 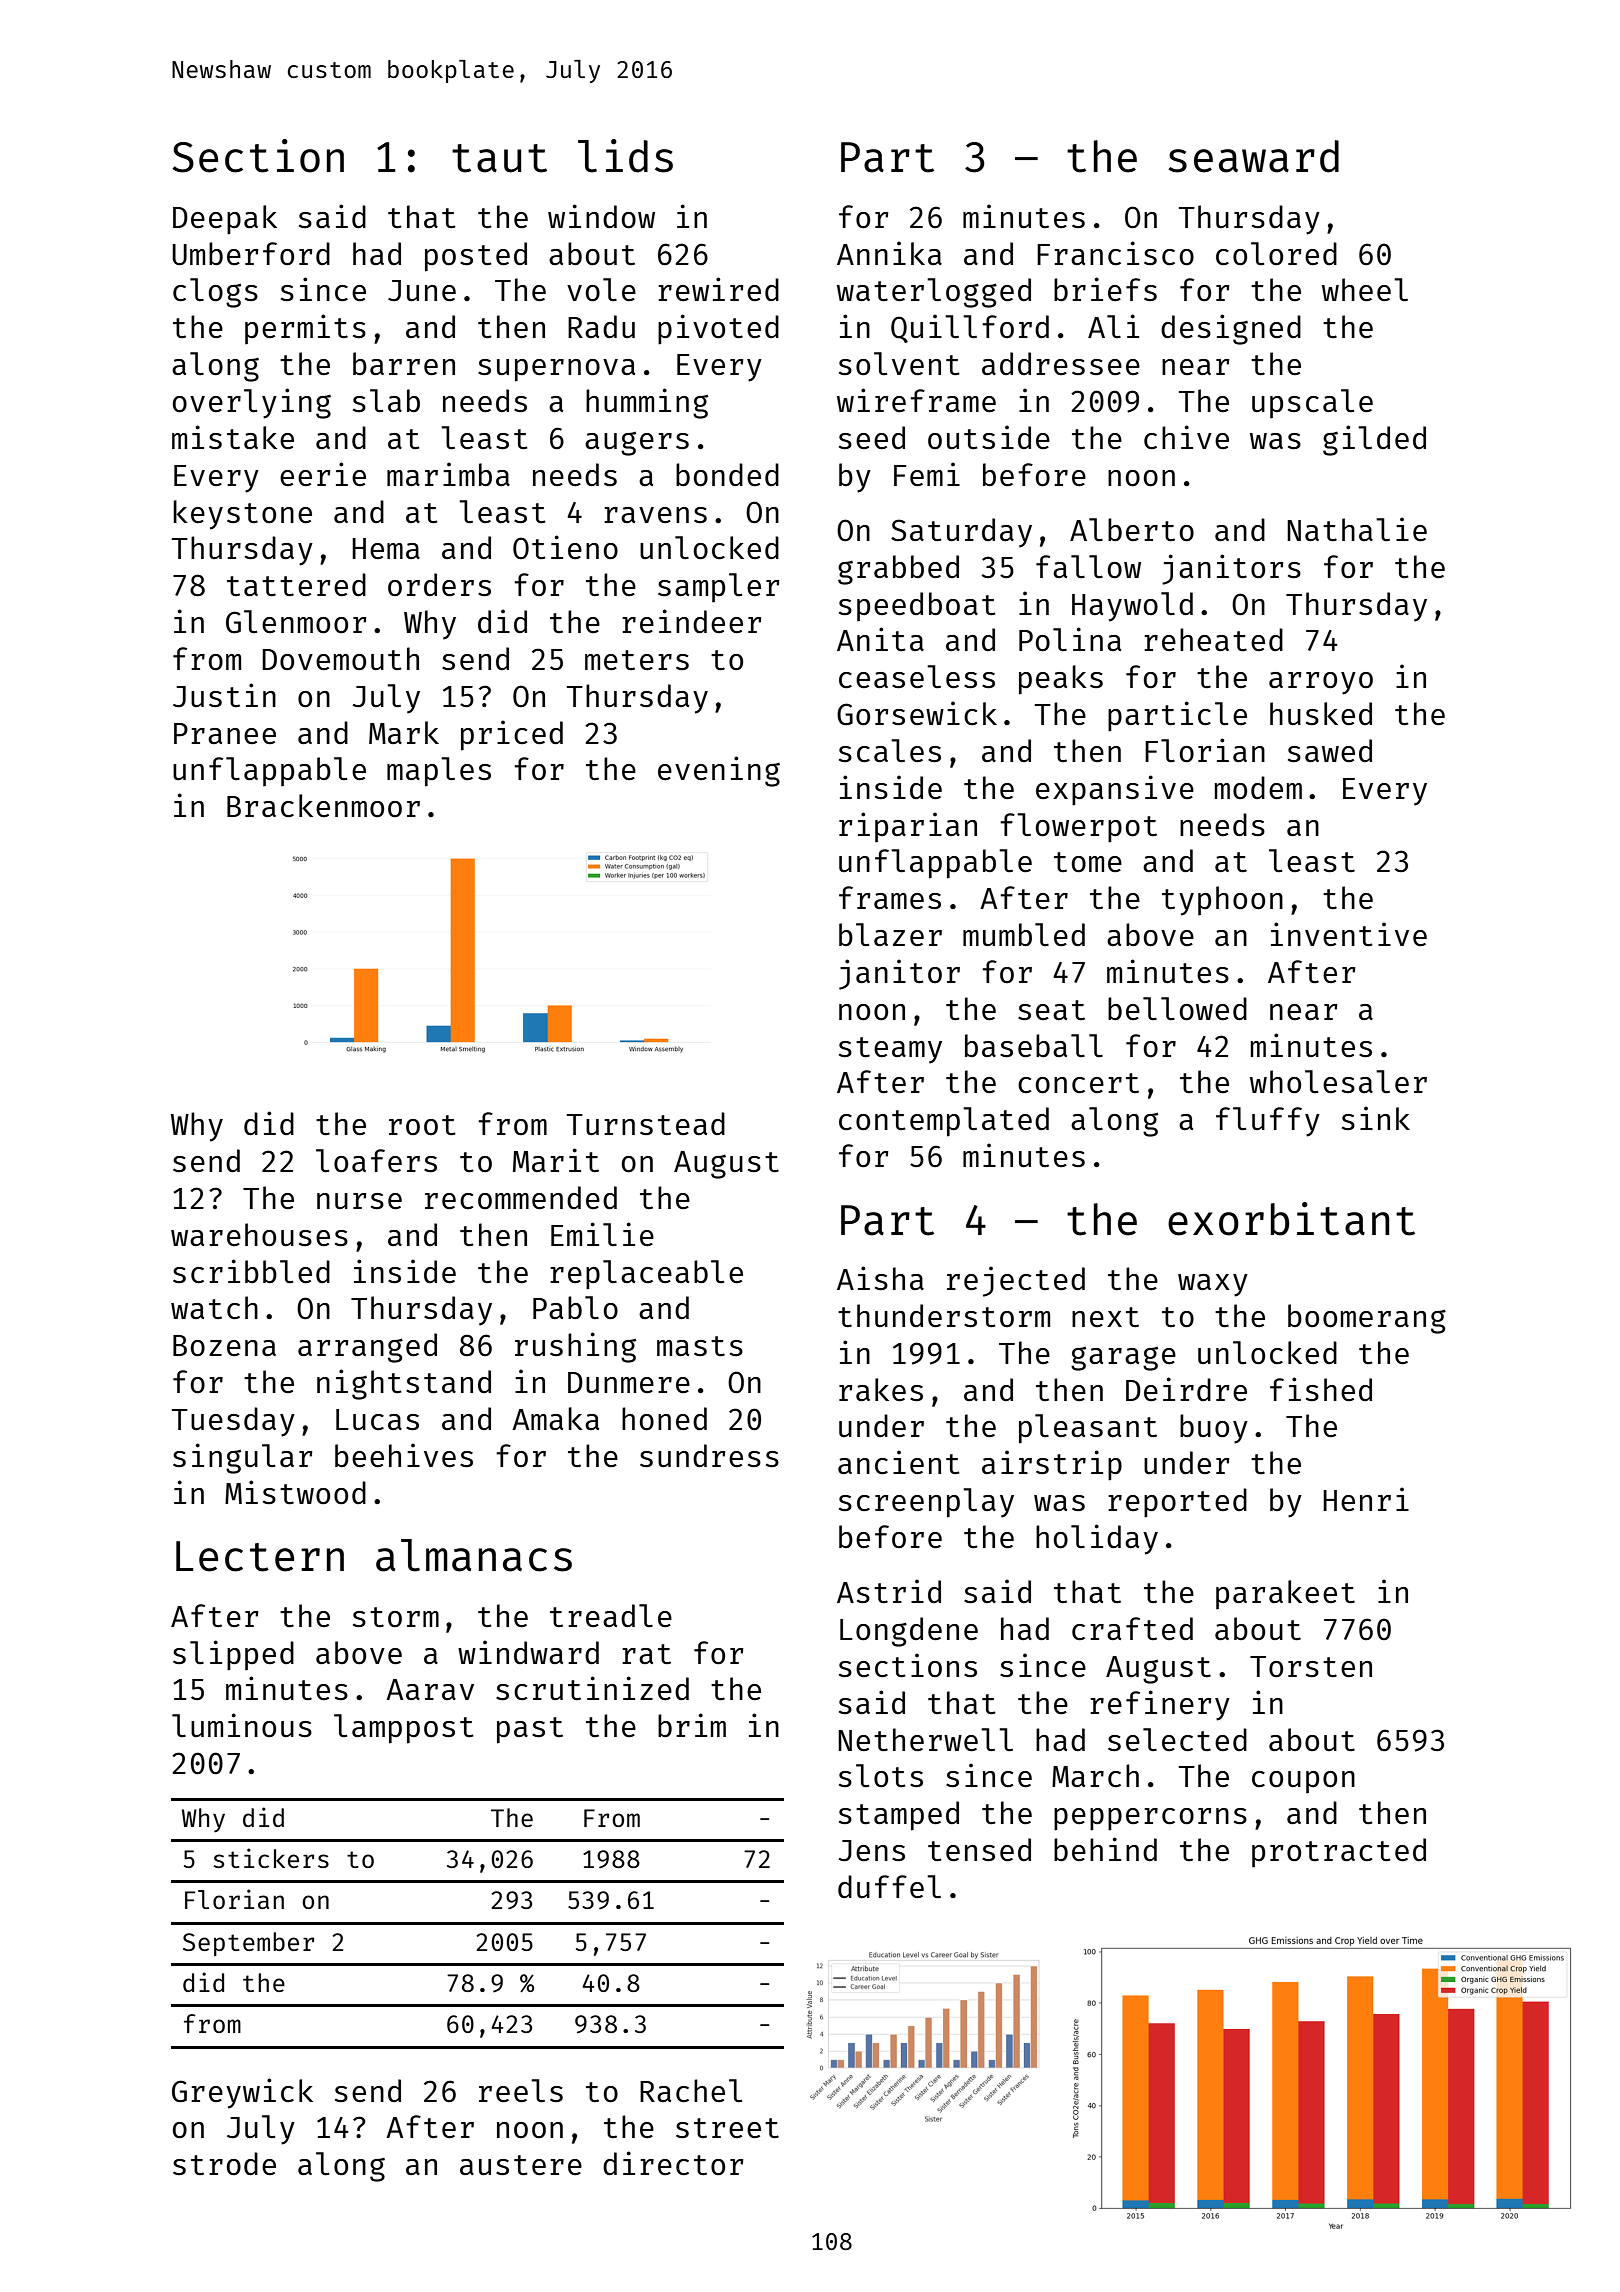 What do you see at coordinates (1321, 1389) in the image?
I see `fished` at bounding box center [1321, 1389].
